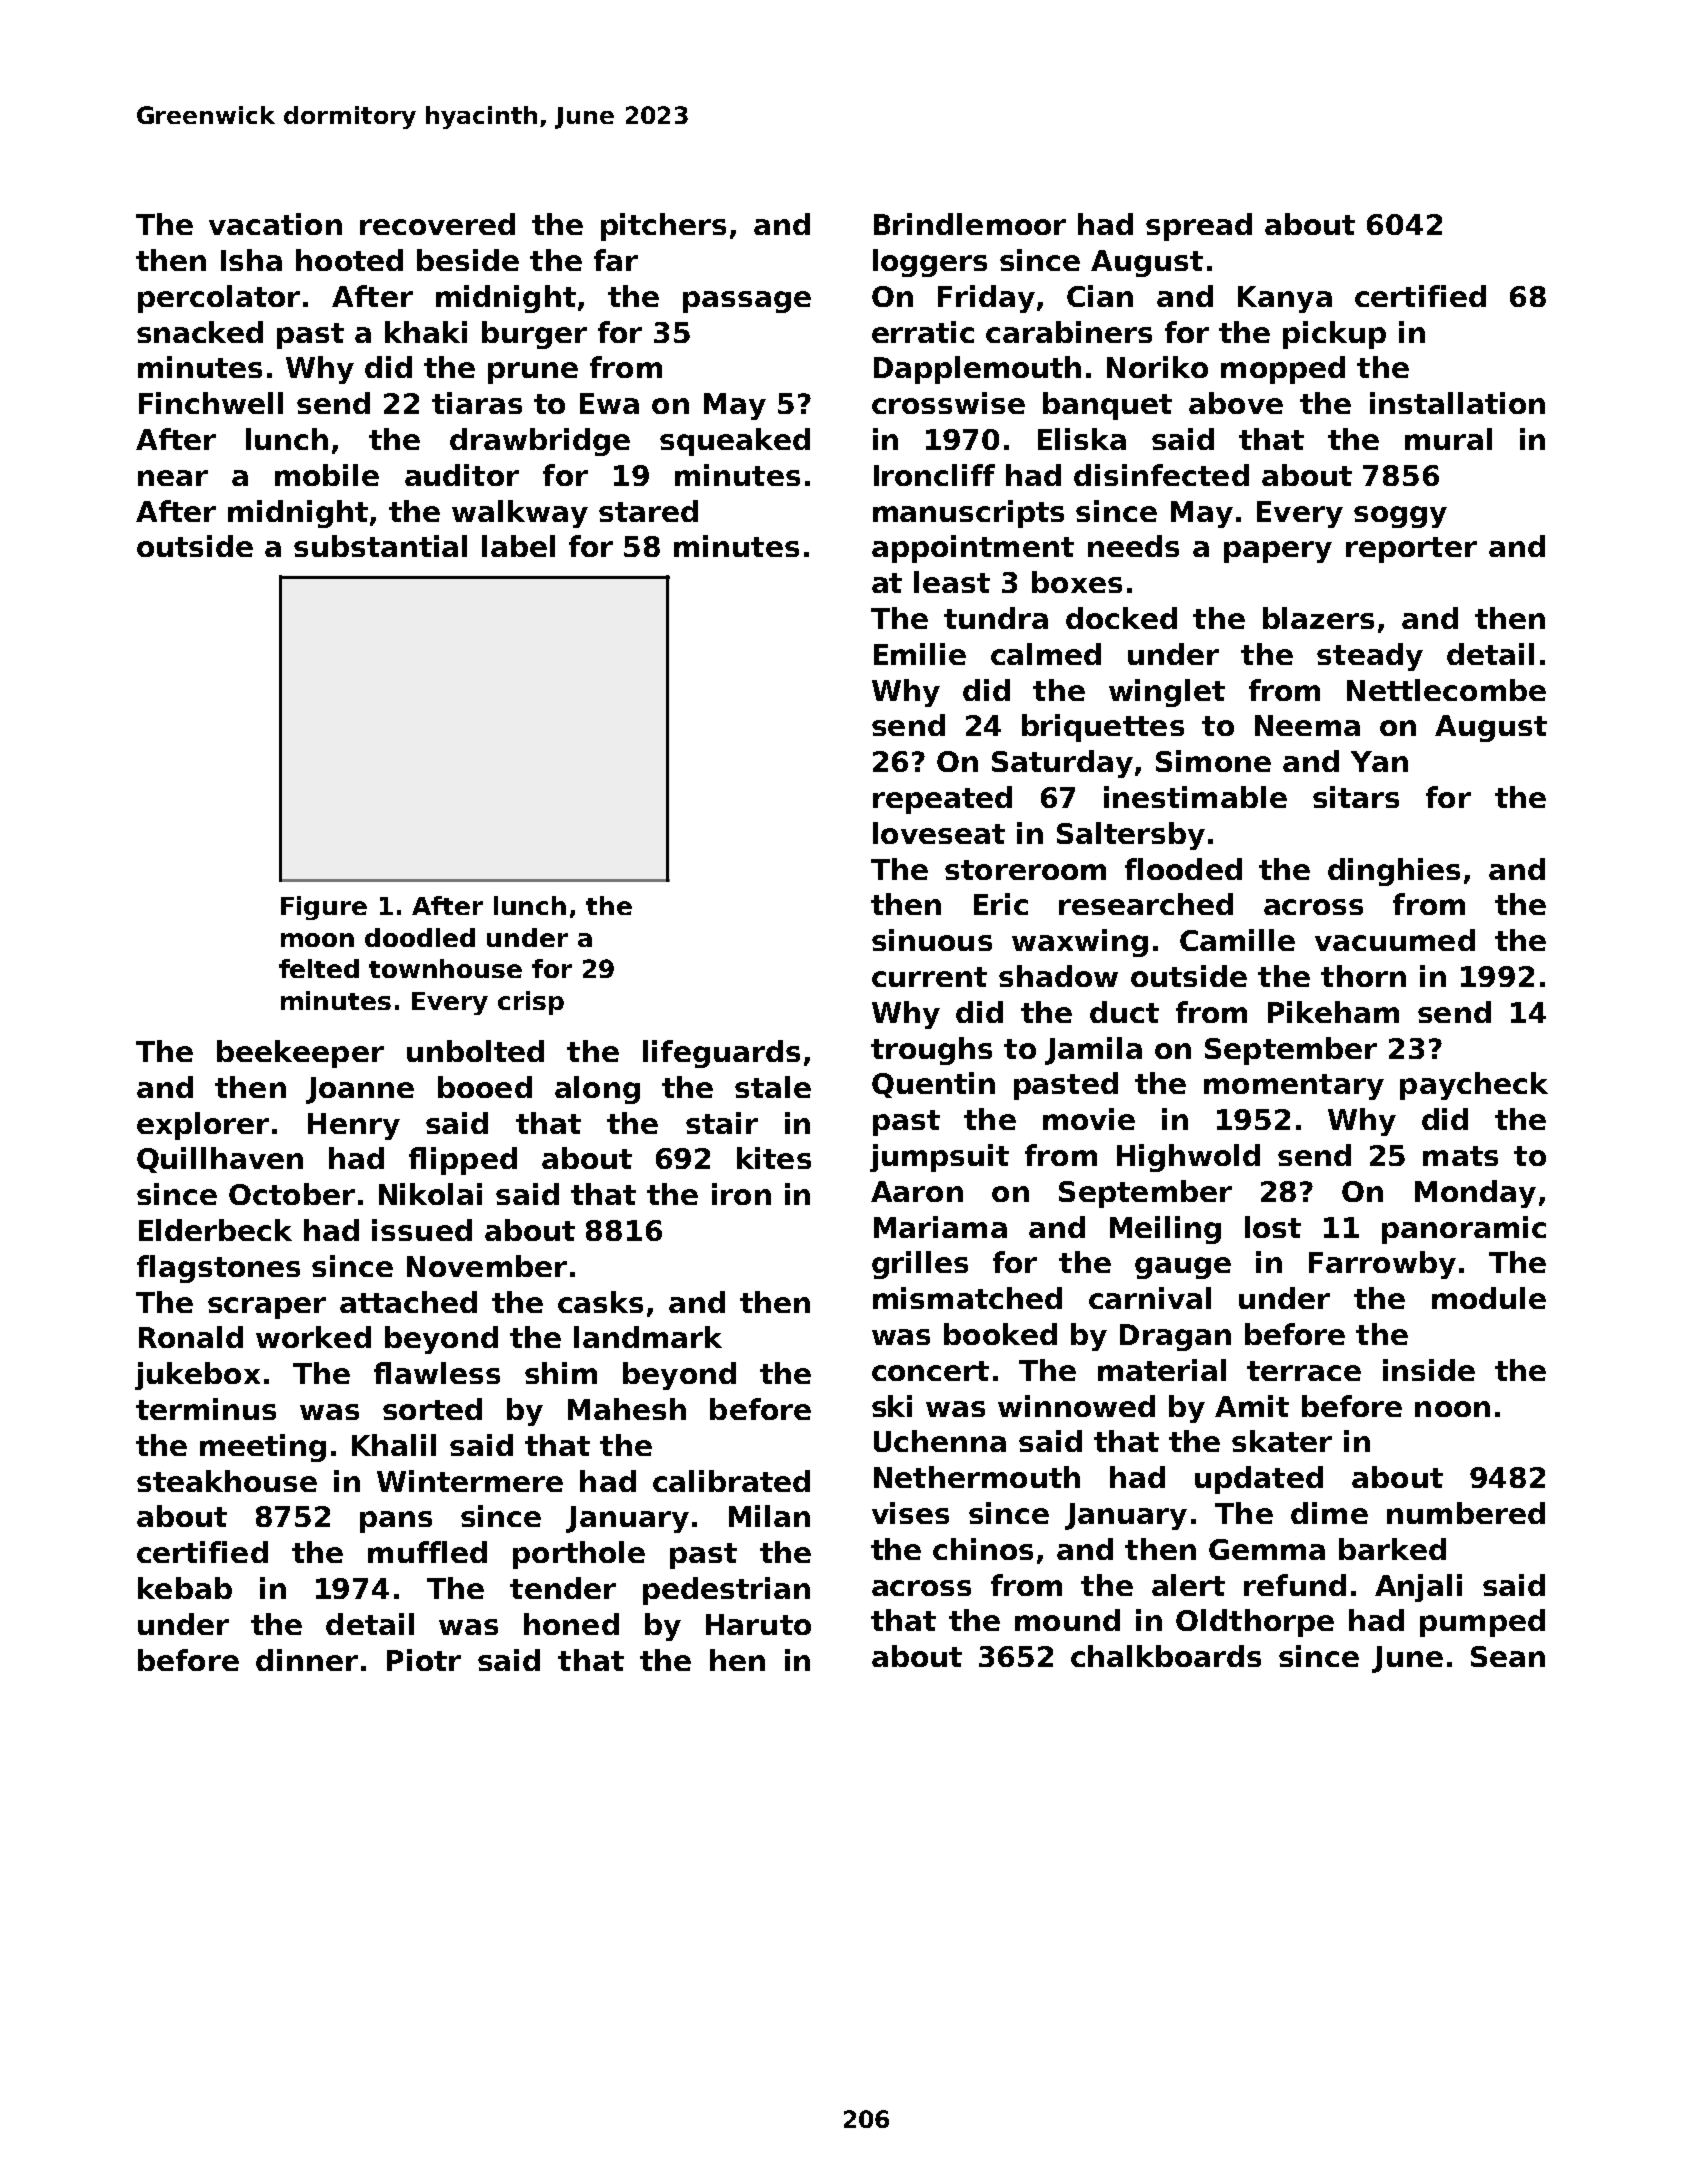 The width and height of the document is (1683, 2178). What do you see at coordinates (263, 1448) in the document?
I see `meeting` at bounding box center [263, 1448].
